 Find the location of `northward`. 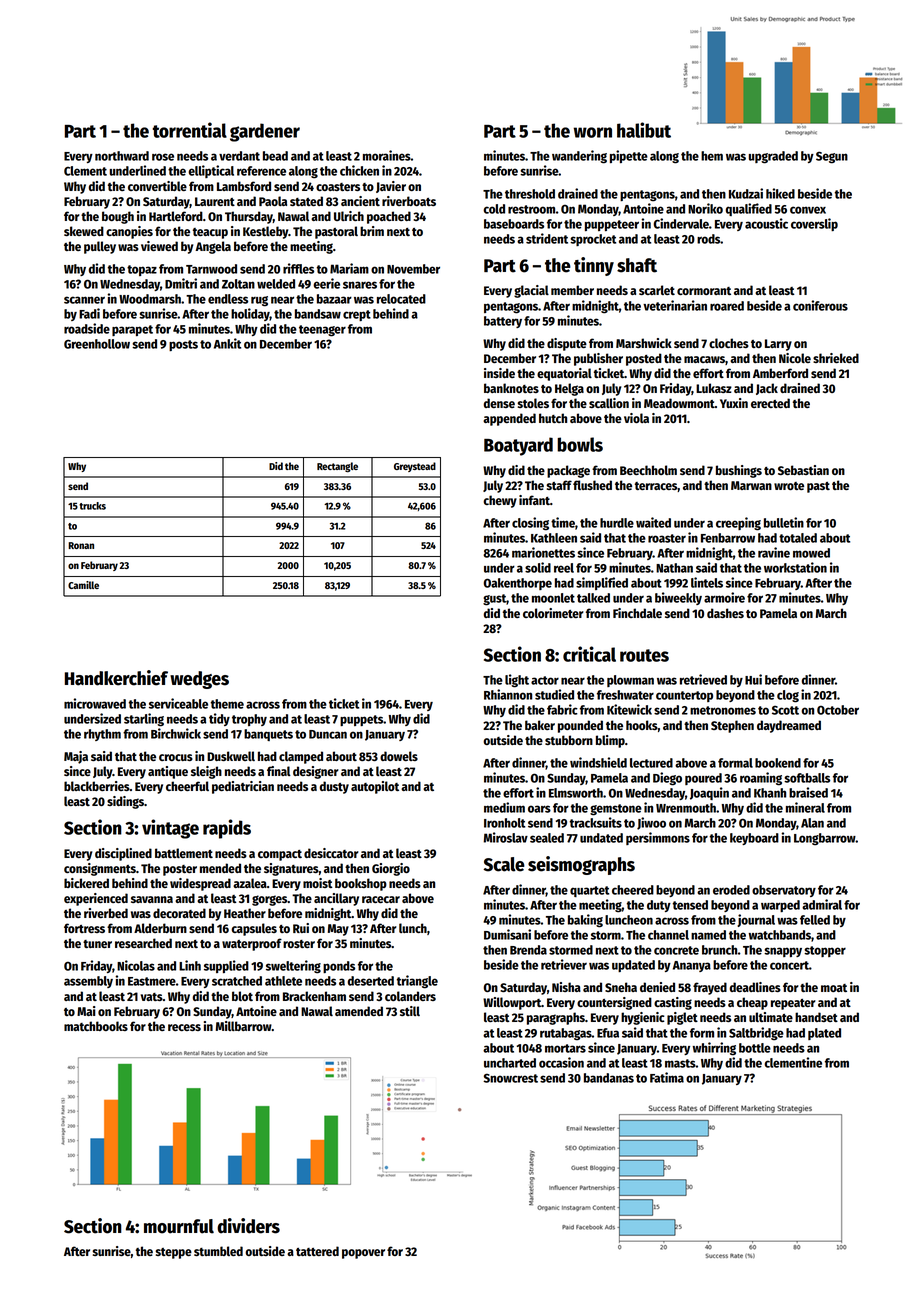

northward is located at coordinates (122, 156).
